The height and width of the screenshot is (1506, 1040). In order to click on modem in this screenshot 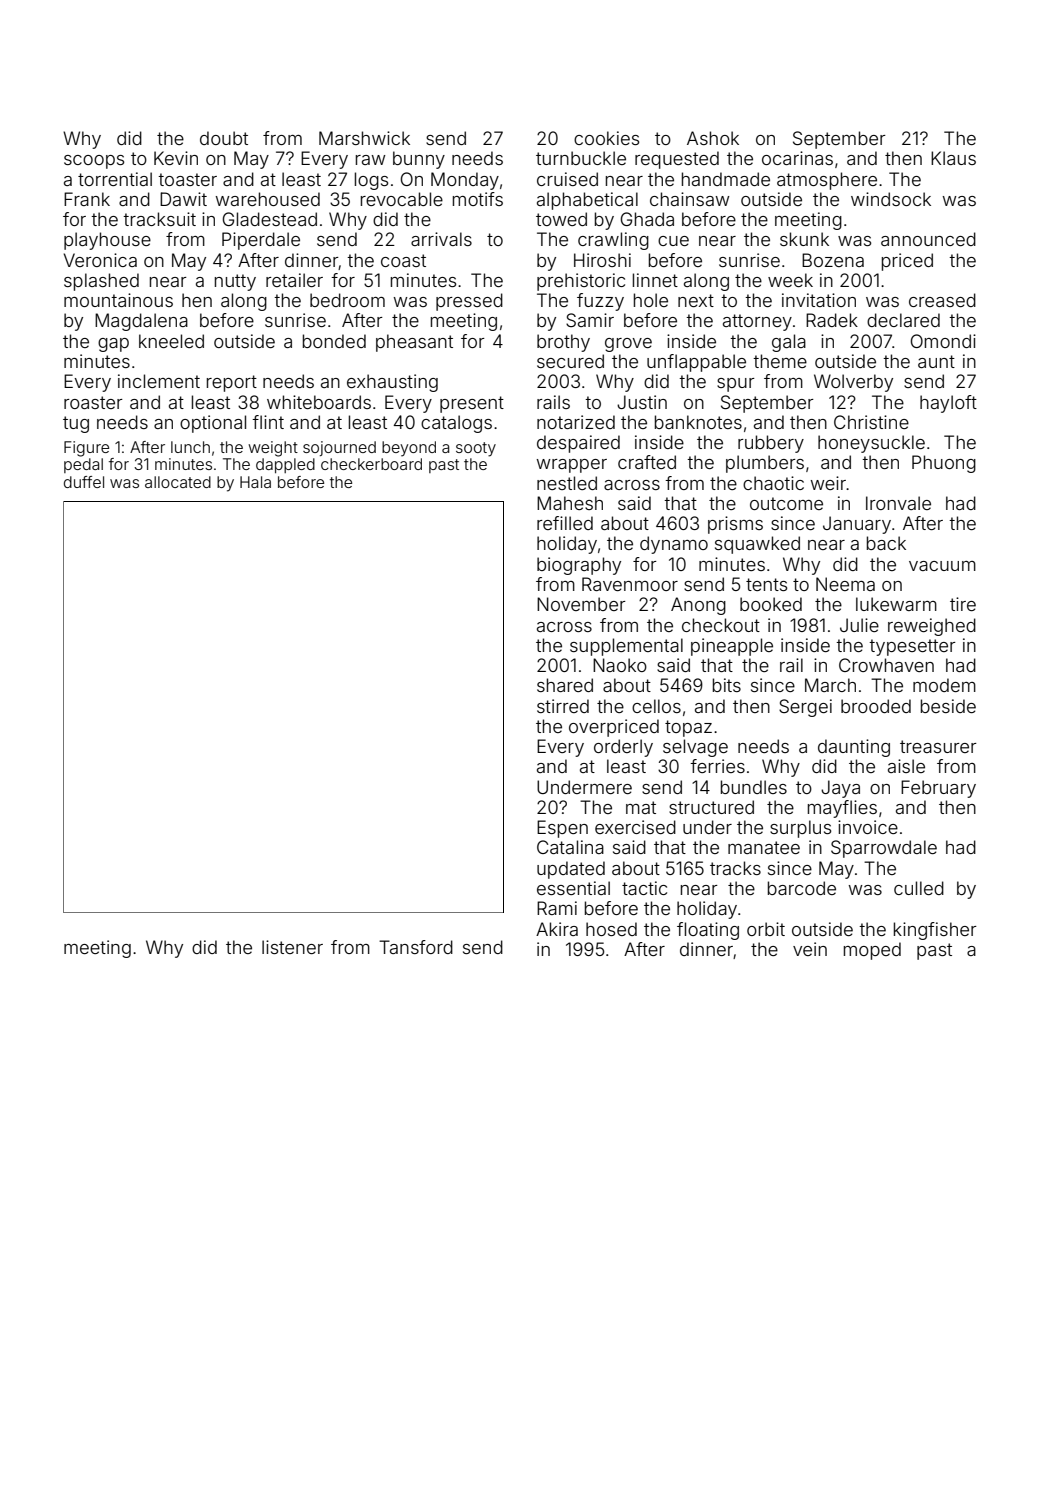, I will do `click(944, 685)`.
